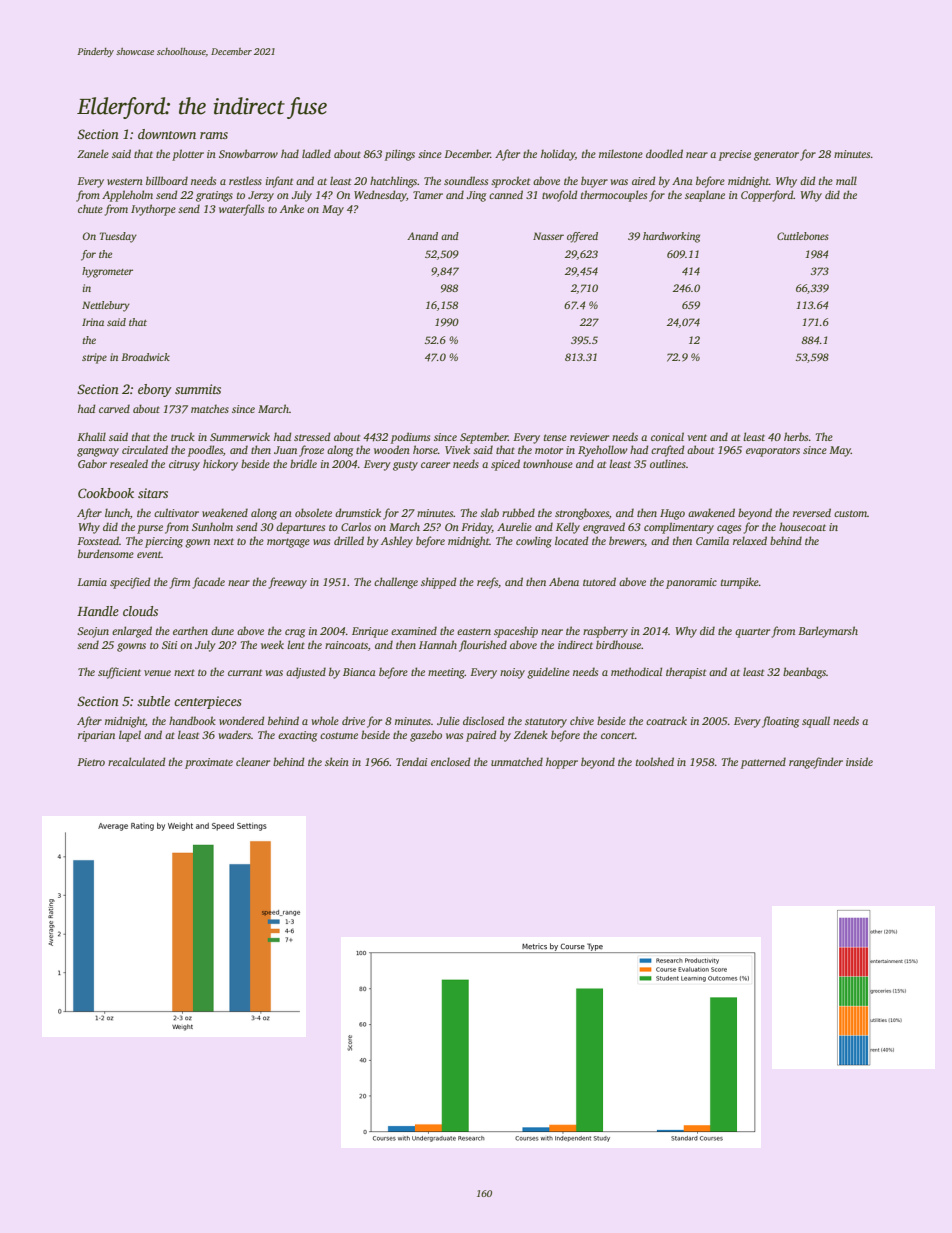  I want to click on skein, so click(337, 761).
